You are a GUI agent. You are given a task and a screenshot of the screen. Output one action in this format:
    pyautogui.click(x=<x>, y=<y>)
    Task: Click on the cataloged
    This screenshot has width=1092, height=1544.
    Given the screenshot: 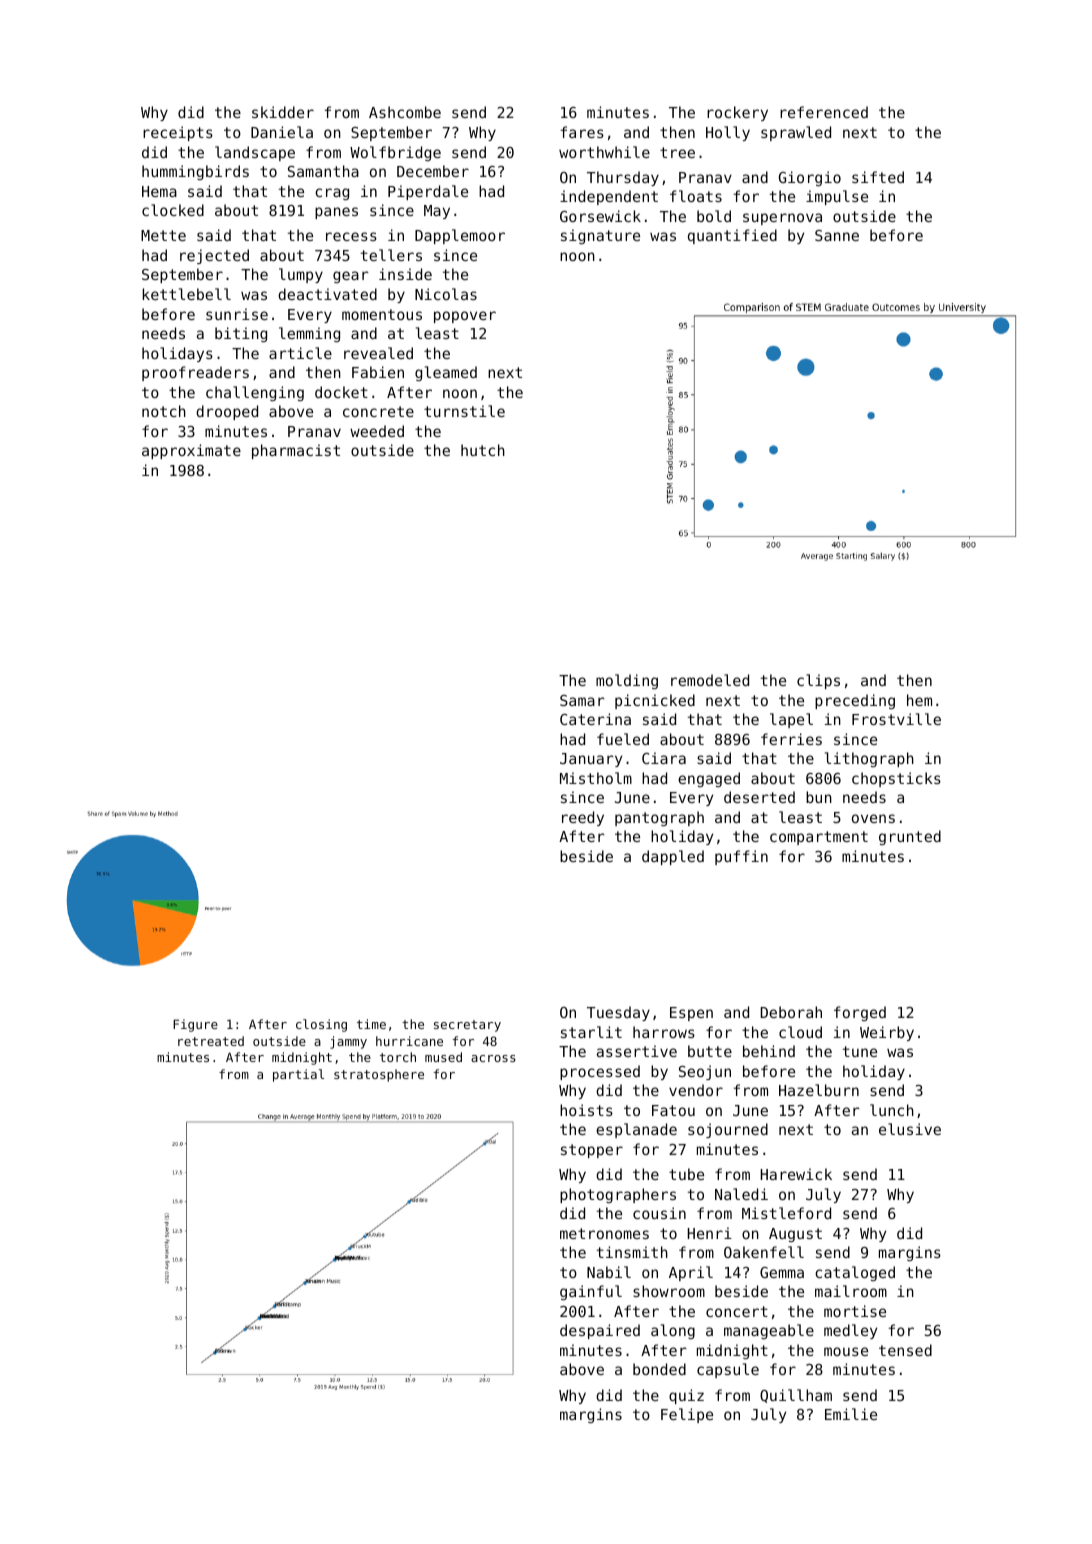 What is the action you would take?
    pyautogui.click(x=855, y=1273)
